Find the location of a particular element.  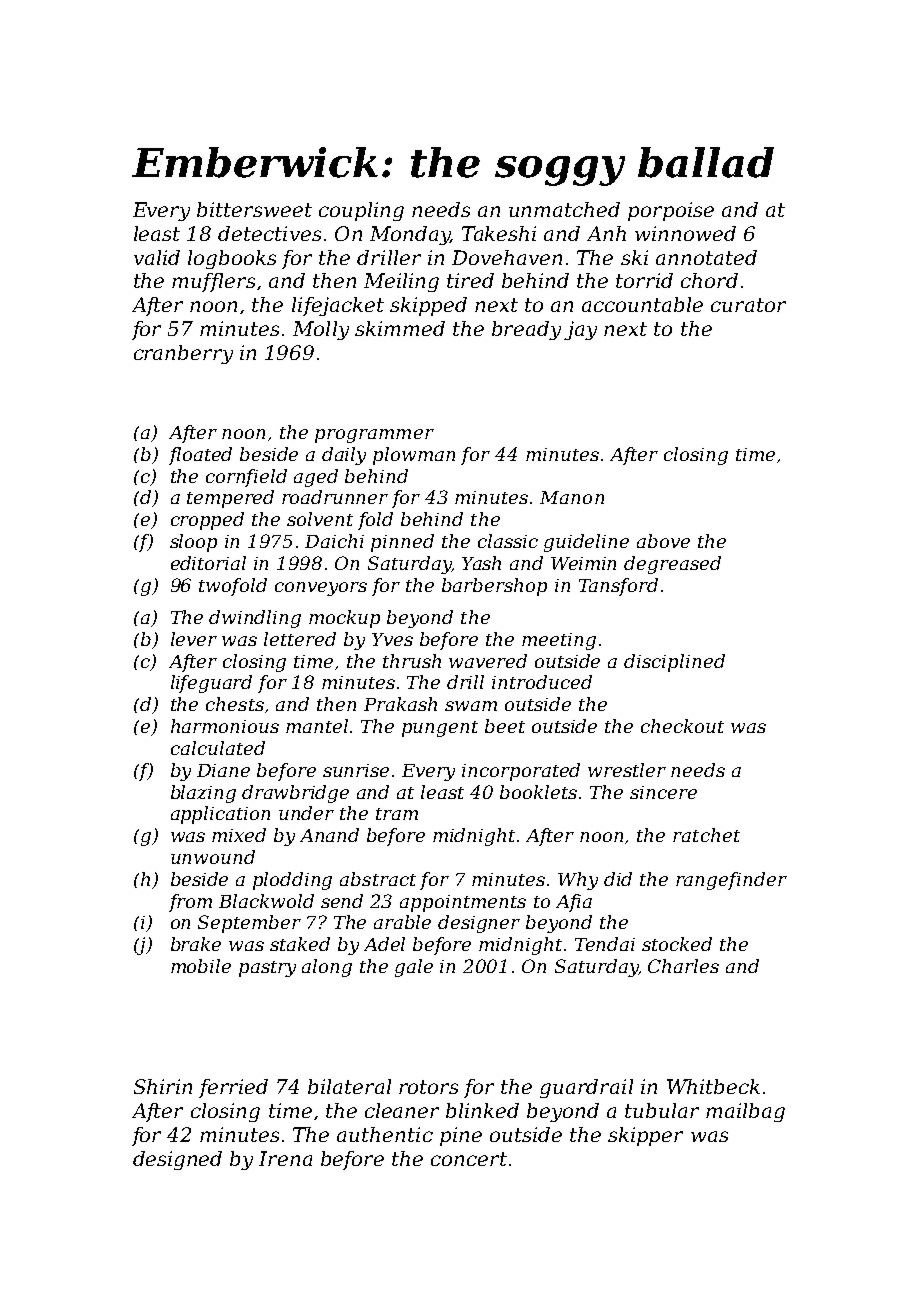

plowman is located at coordinates (414, 456).
